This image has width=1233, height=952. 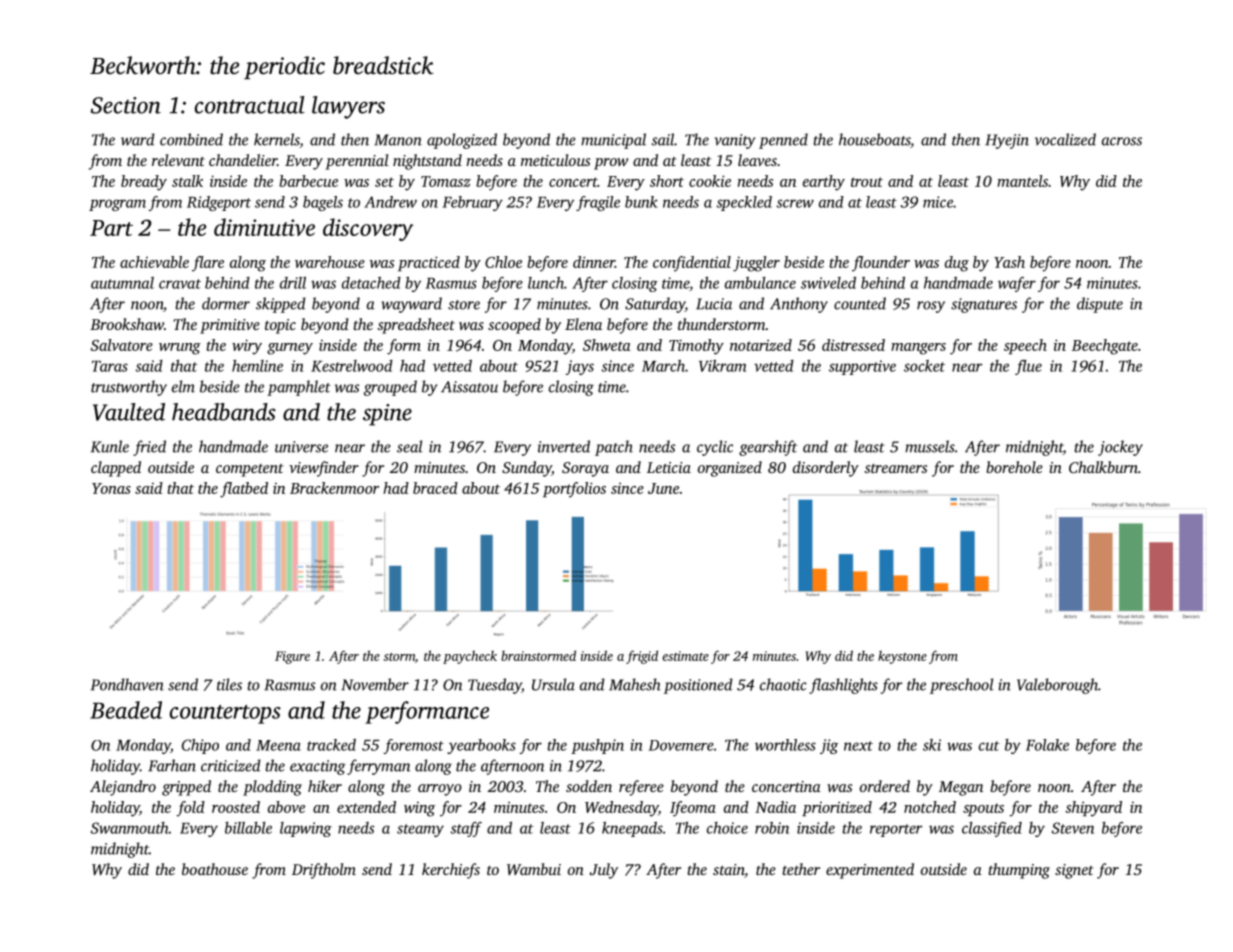 I want to click on Wambui, so click(x=534, y=869).
